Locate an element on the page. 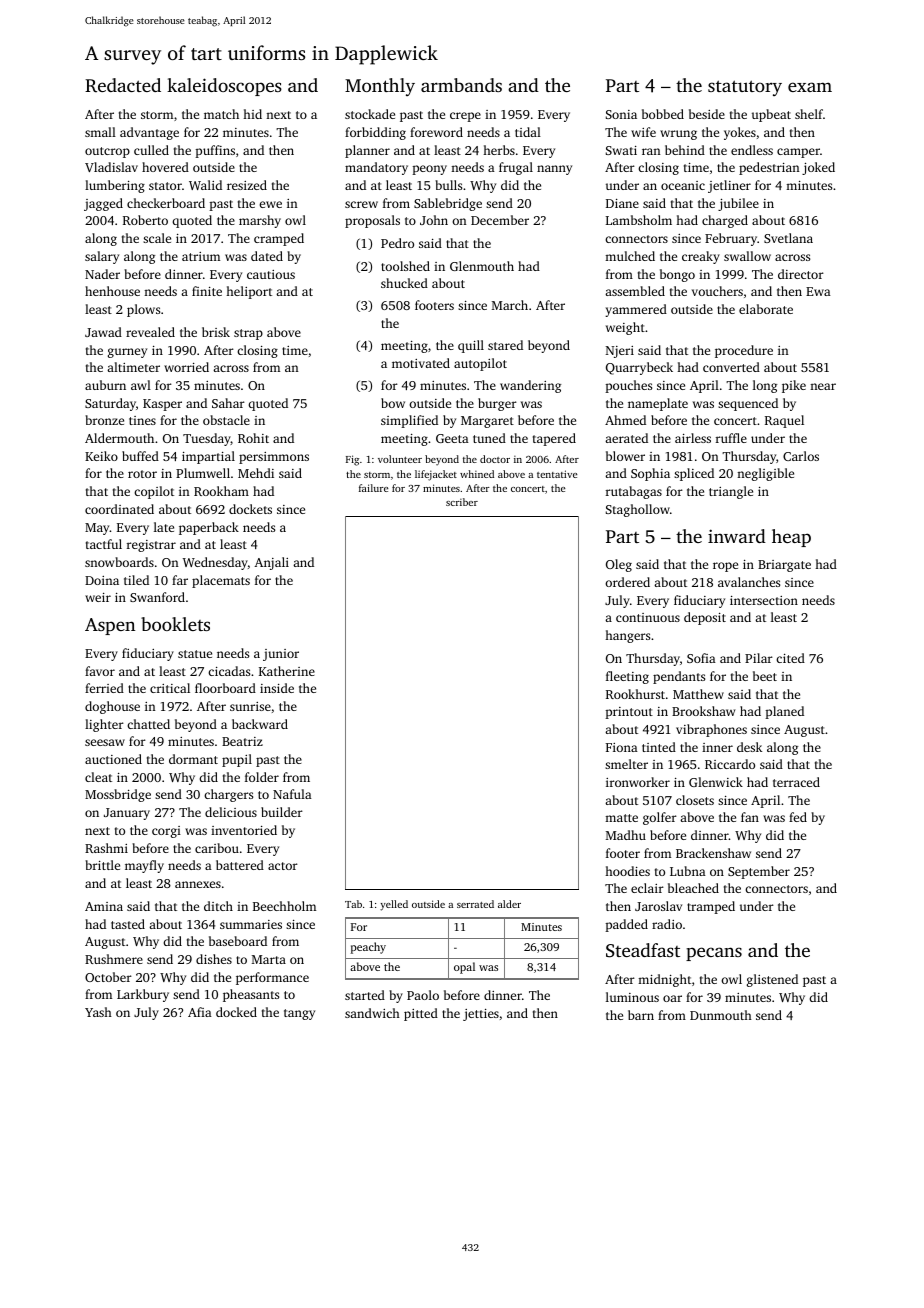 This document has height=1308, width=924. burger is located at coordinates (497, 404).
